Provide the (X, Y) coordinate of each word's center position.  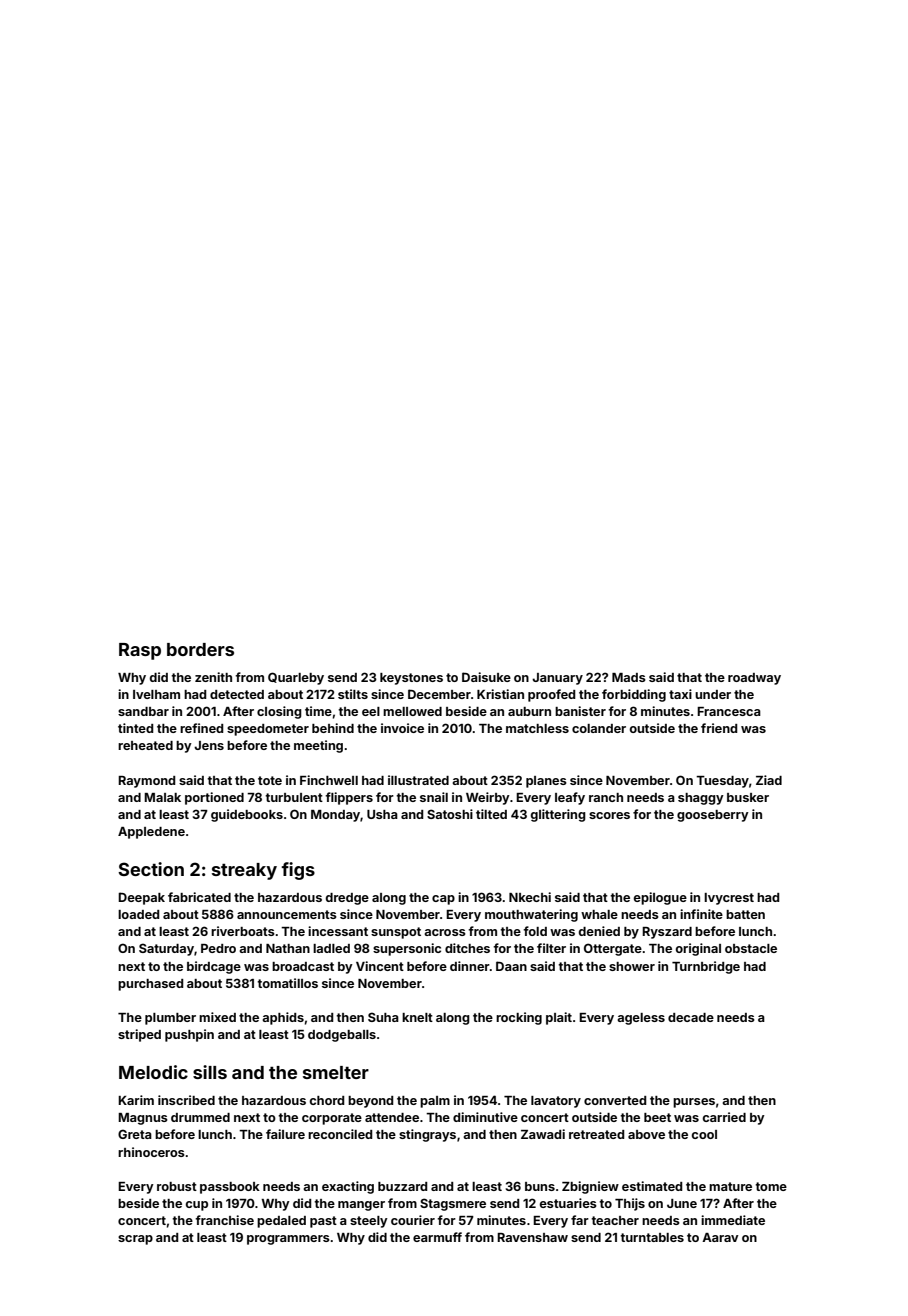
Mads (629, 677)
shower (632, 966)
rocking (519, 1018)
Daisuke (486, 677)
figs (298, 871)
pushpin (189, 1035)
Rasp (140, 651)
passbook (230, 1188)
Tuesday (722, 782)
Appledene (151, 833)
